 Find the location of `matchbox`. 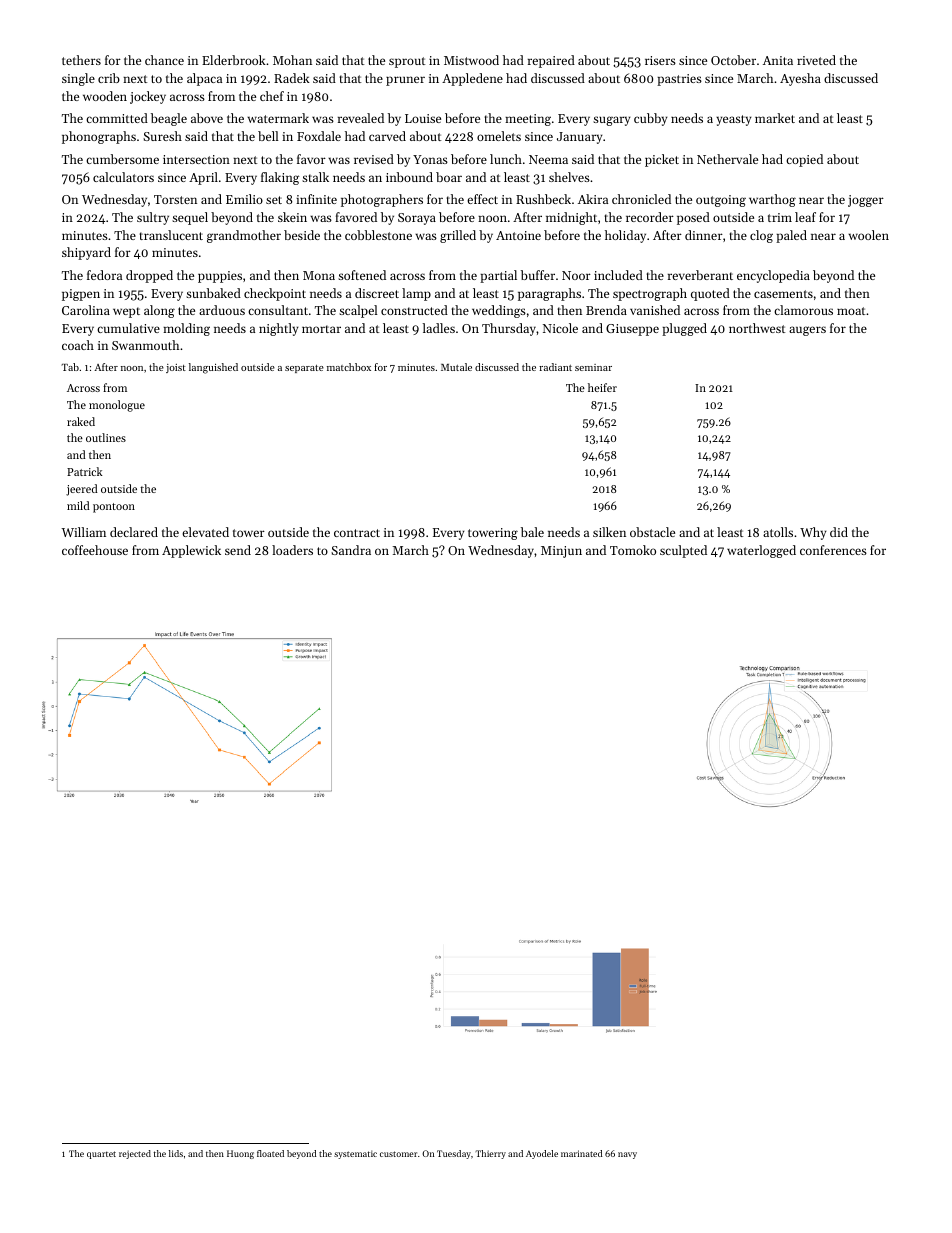

matchbox is located at coordinates (349, 367).
